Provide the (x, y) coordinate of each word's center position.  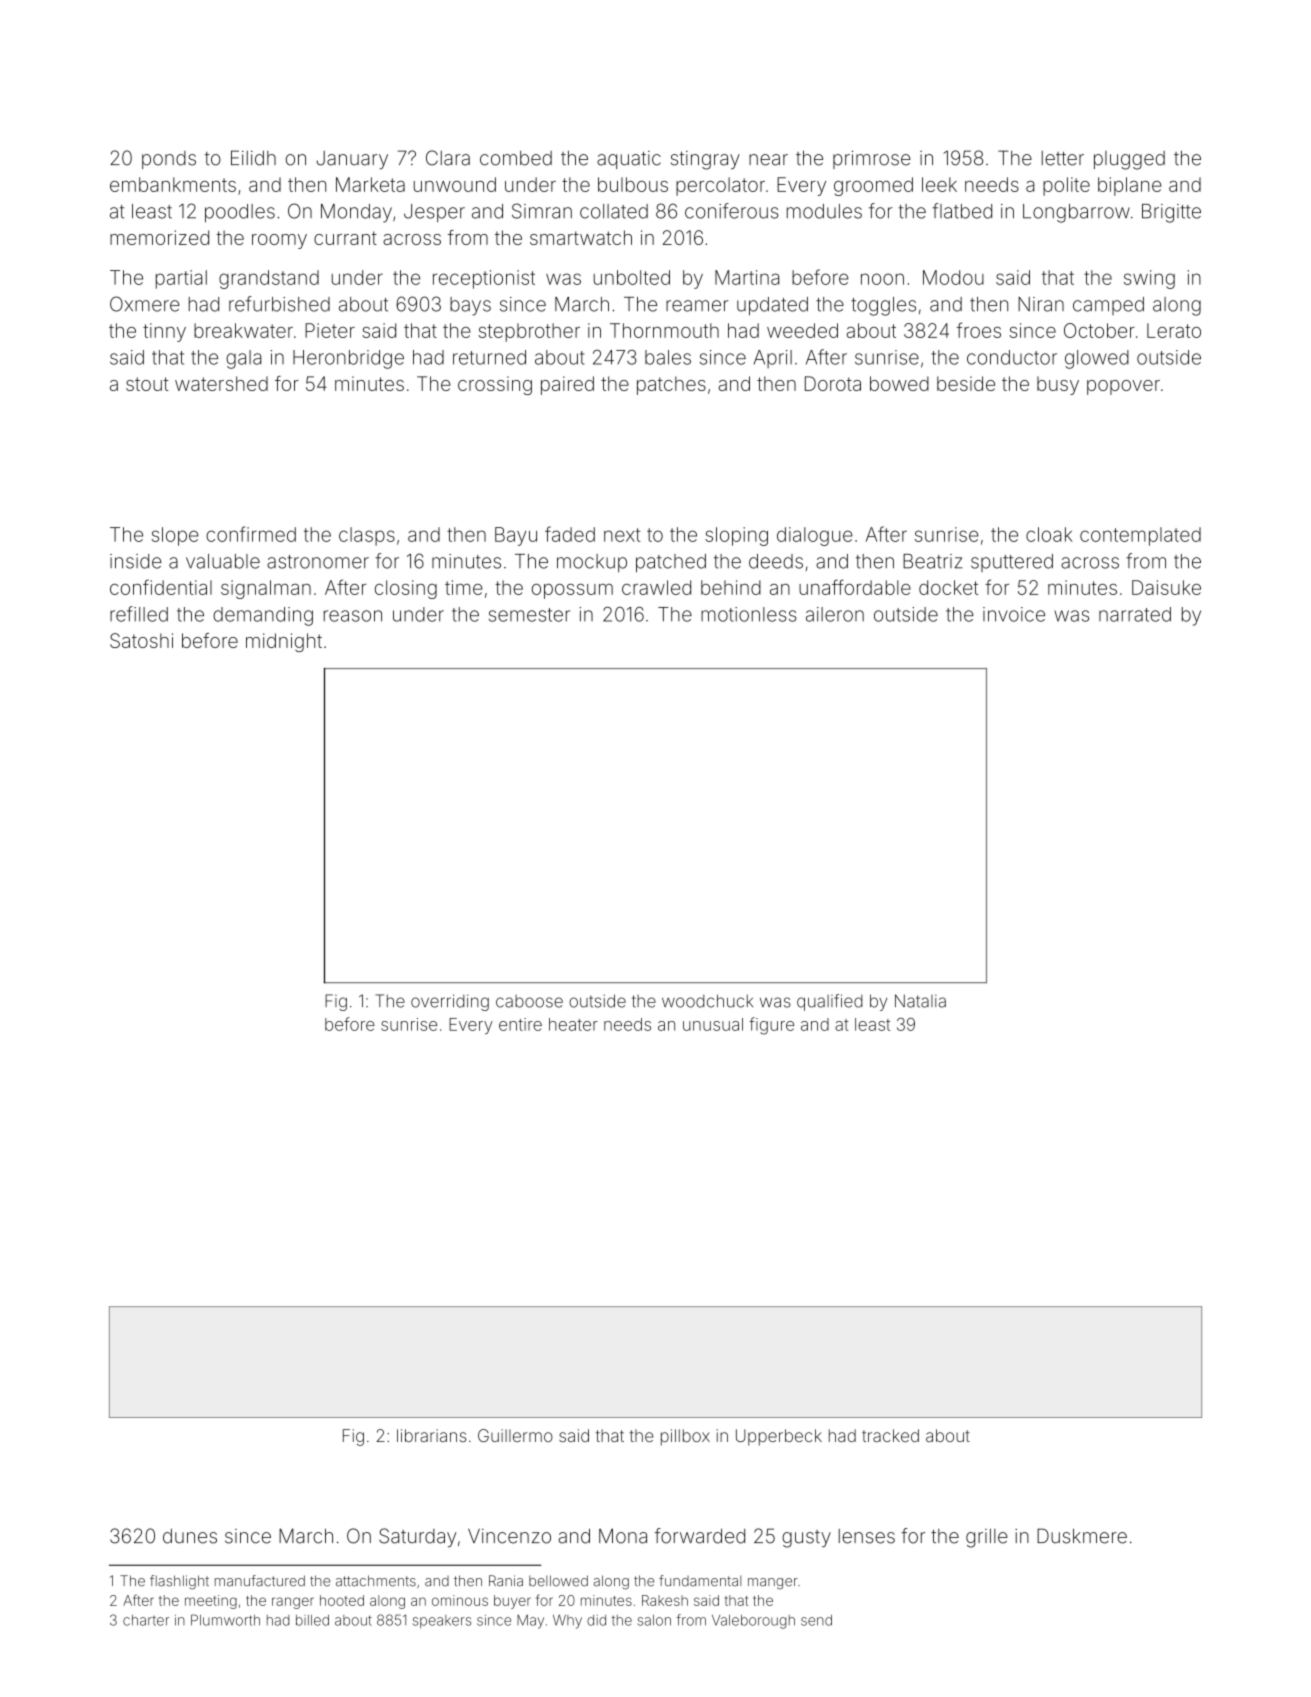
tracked (890, 1435)
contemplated (1140, 536)
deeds (776, 561)
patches (671, 385)
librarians (431, 1435)
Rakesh (665, 1600)
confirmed (251, 534)
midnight (284, 642)
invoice (1014, 614)
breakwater (243, 330)
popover (1123, 387)
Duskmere (1082, 1536)
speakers (442, 1621)
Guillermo (515, 1435)
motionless (749, 614)
